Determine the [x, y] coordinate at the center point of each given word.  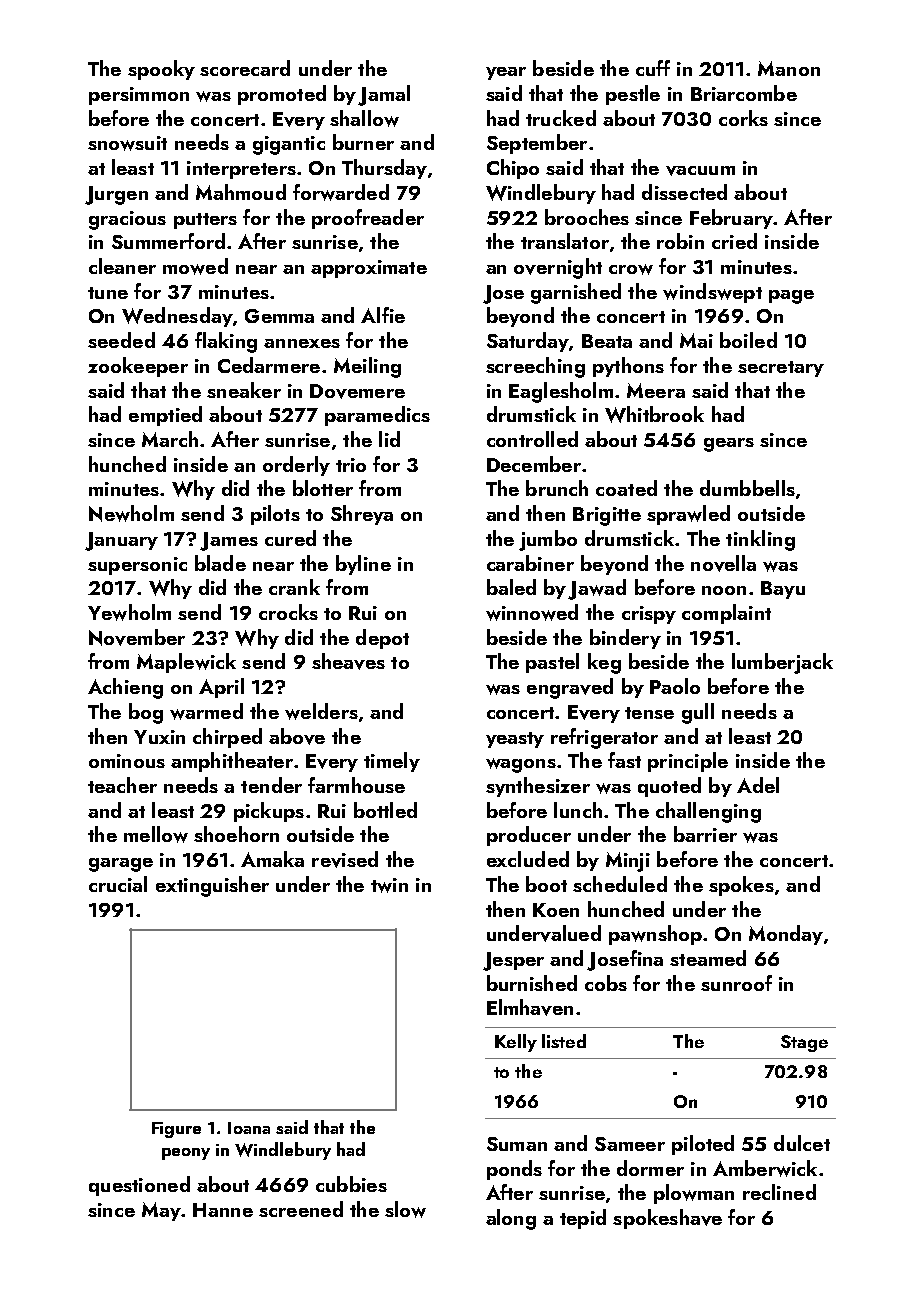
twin [389, 885]
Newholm [131, 513]
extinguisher [212, 886]
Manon [789, 68]
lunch [578, 810]
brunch [557, 488]
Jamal [384, 95]
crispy [649, 615]
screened [301, 1209]
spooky [161, 70]
